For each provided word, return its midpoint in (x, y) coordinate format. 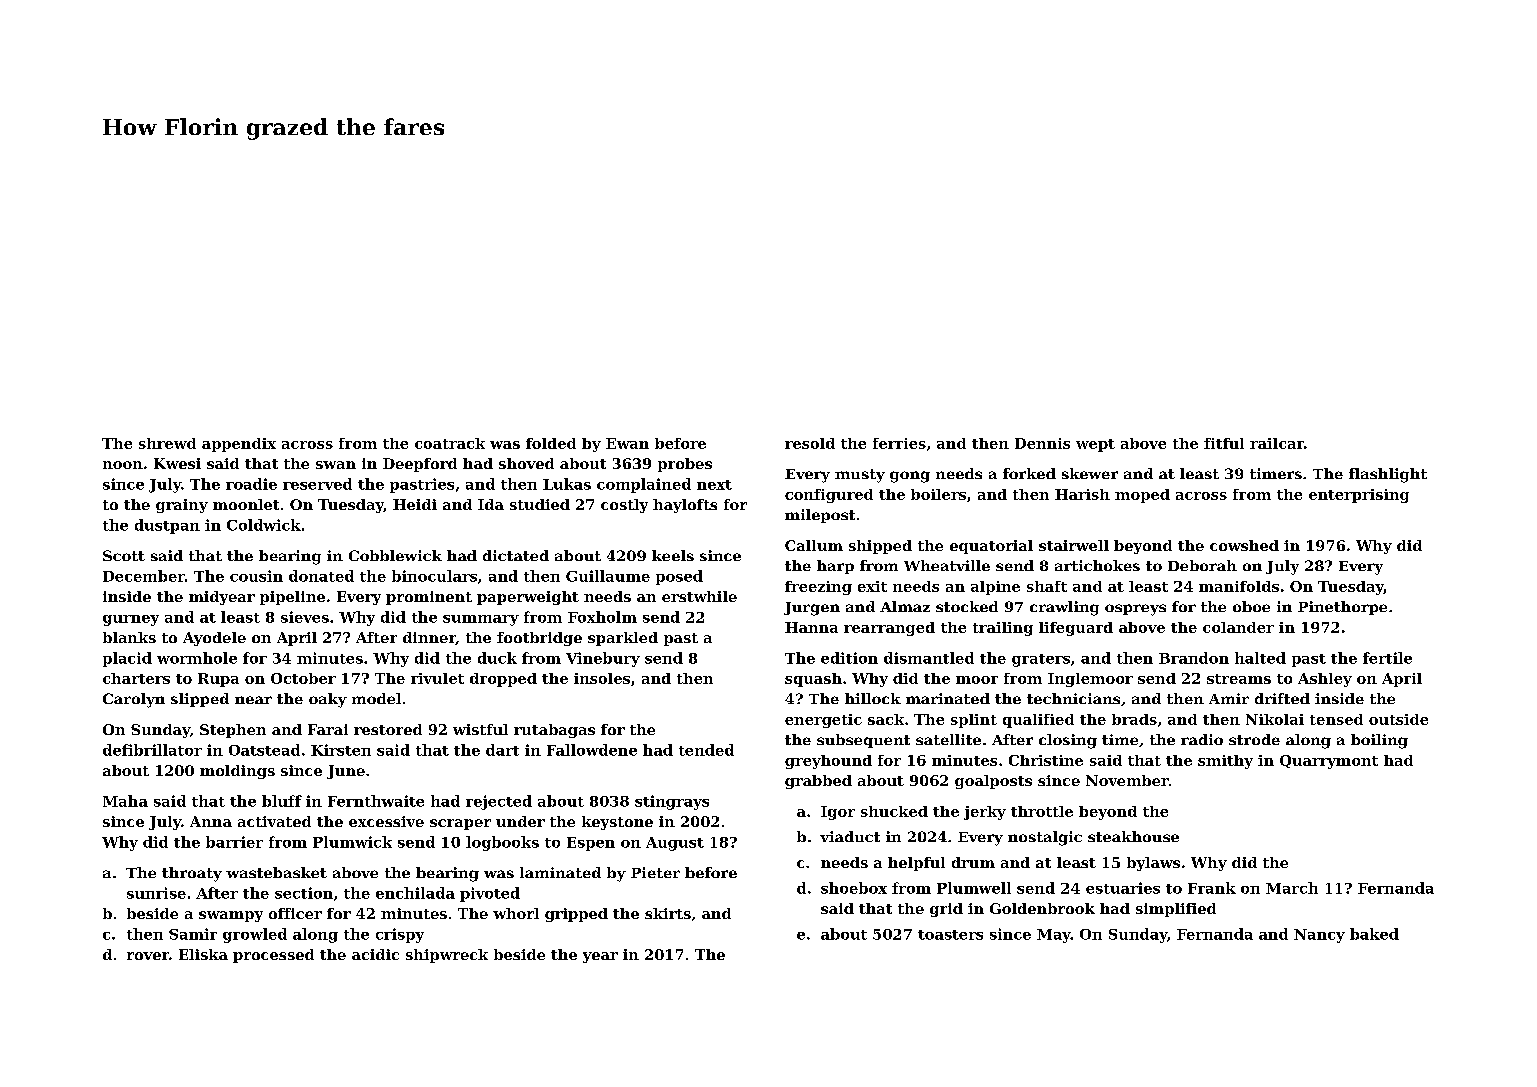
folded (551, 443)
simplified (1176, 910)
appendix (239, 445)
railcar (1277, 443)
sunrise (156, 893)
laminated (560, 872)
